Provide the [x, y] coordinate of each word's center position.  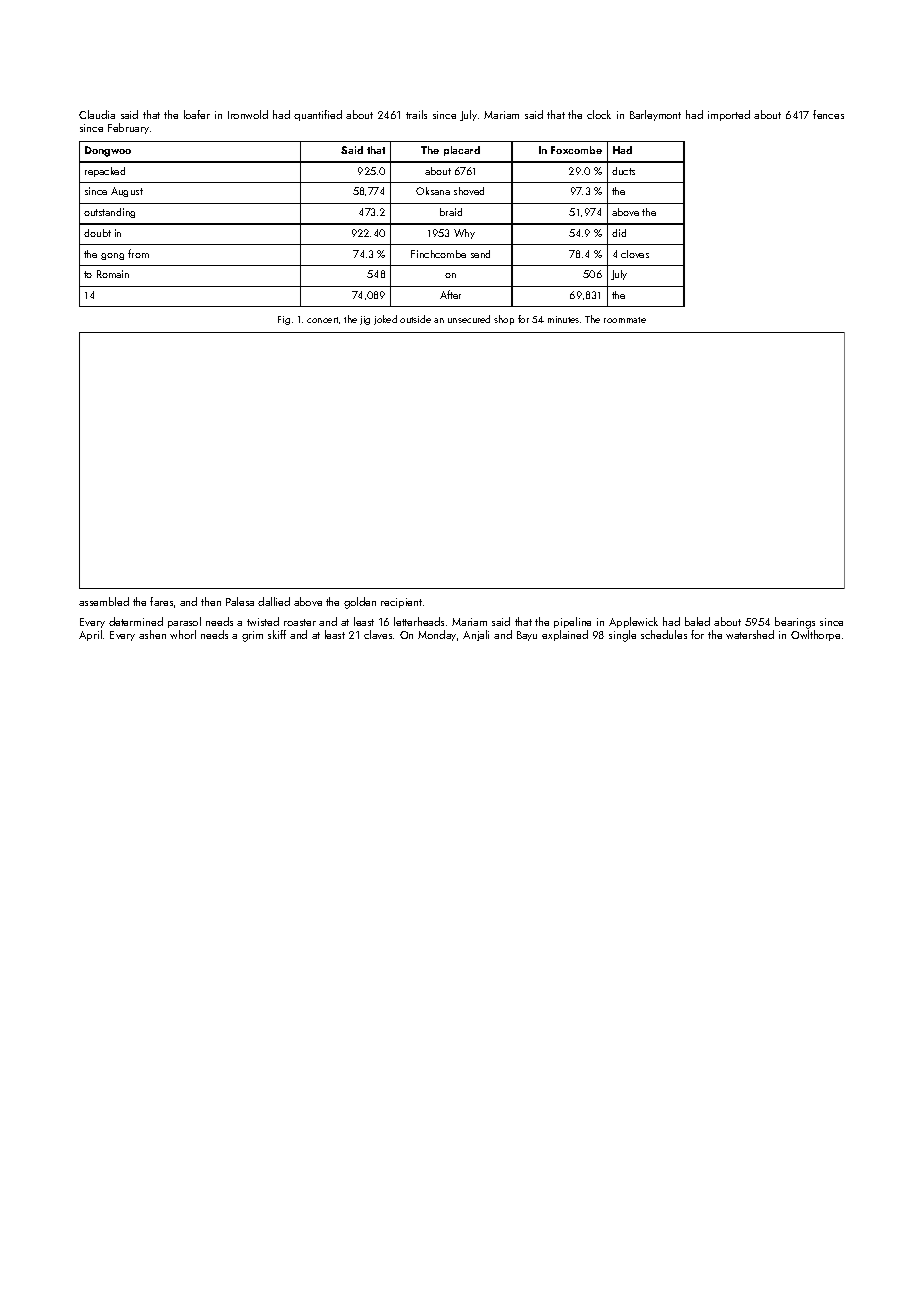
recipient [401, 603]
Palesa [240, 601]
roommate [625, 320]
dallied [274, 601]
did [619, 233]
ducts [623, 171]
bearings [795, 623]
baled [697, 621]
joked [385, 320]
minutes [563, 319]
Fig [284, 320]
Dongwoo [108, 151]
